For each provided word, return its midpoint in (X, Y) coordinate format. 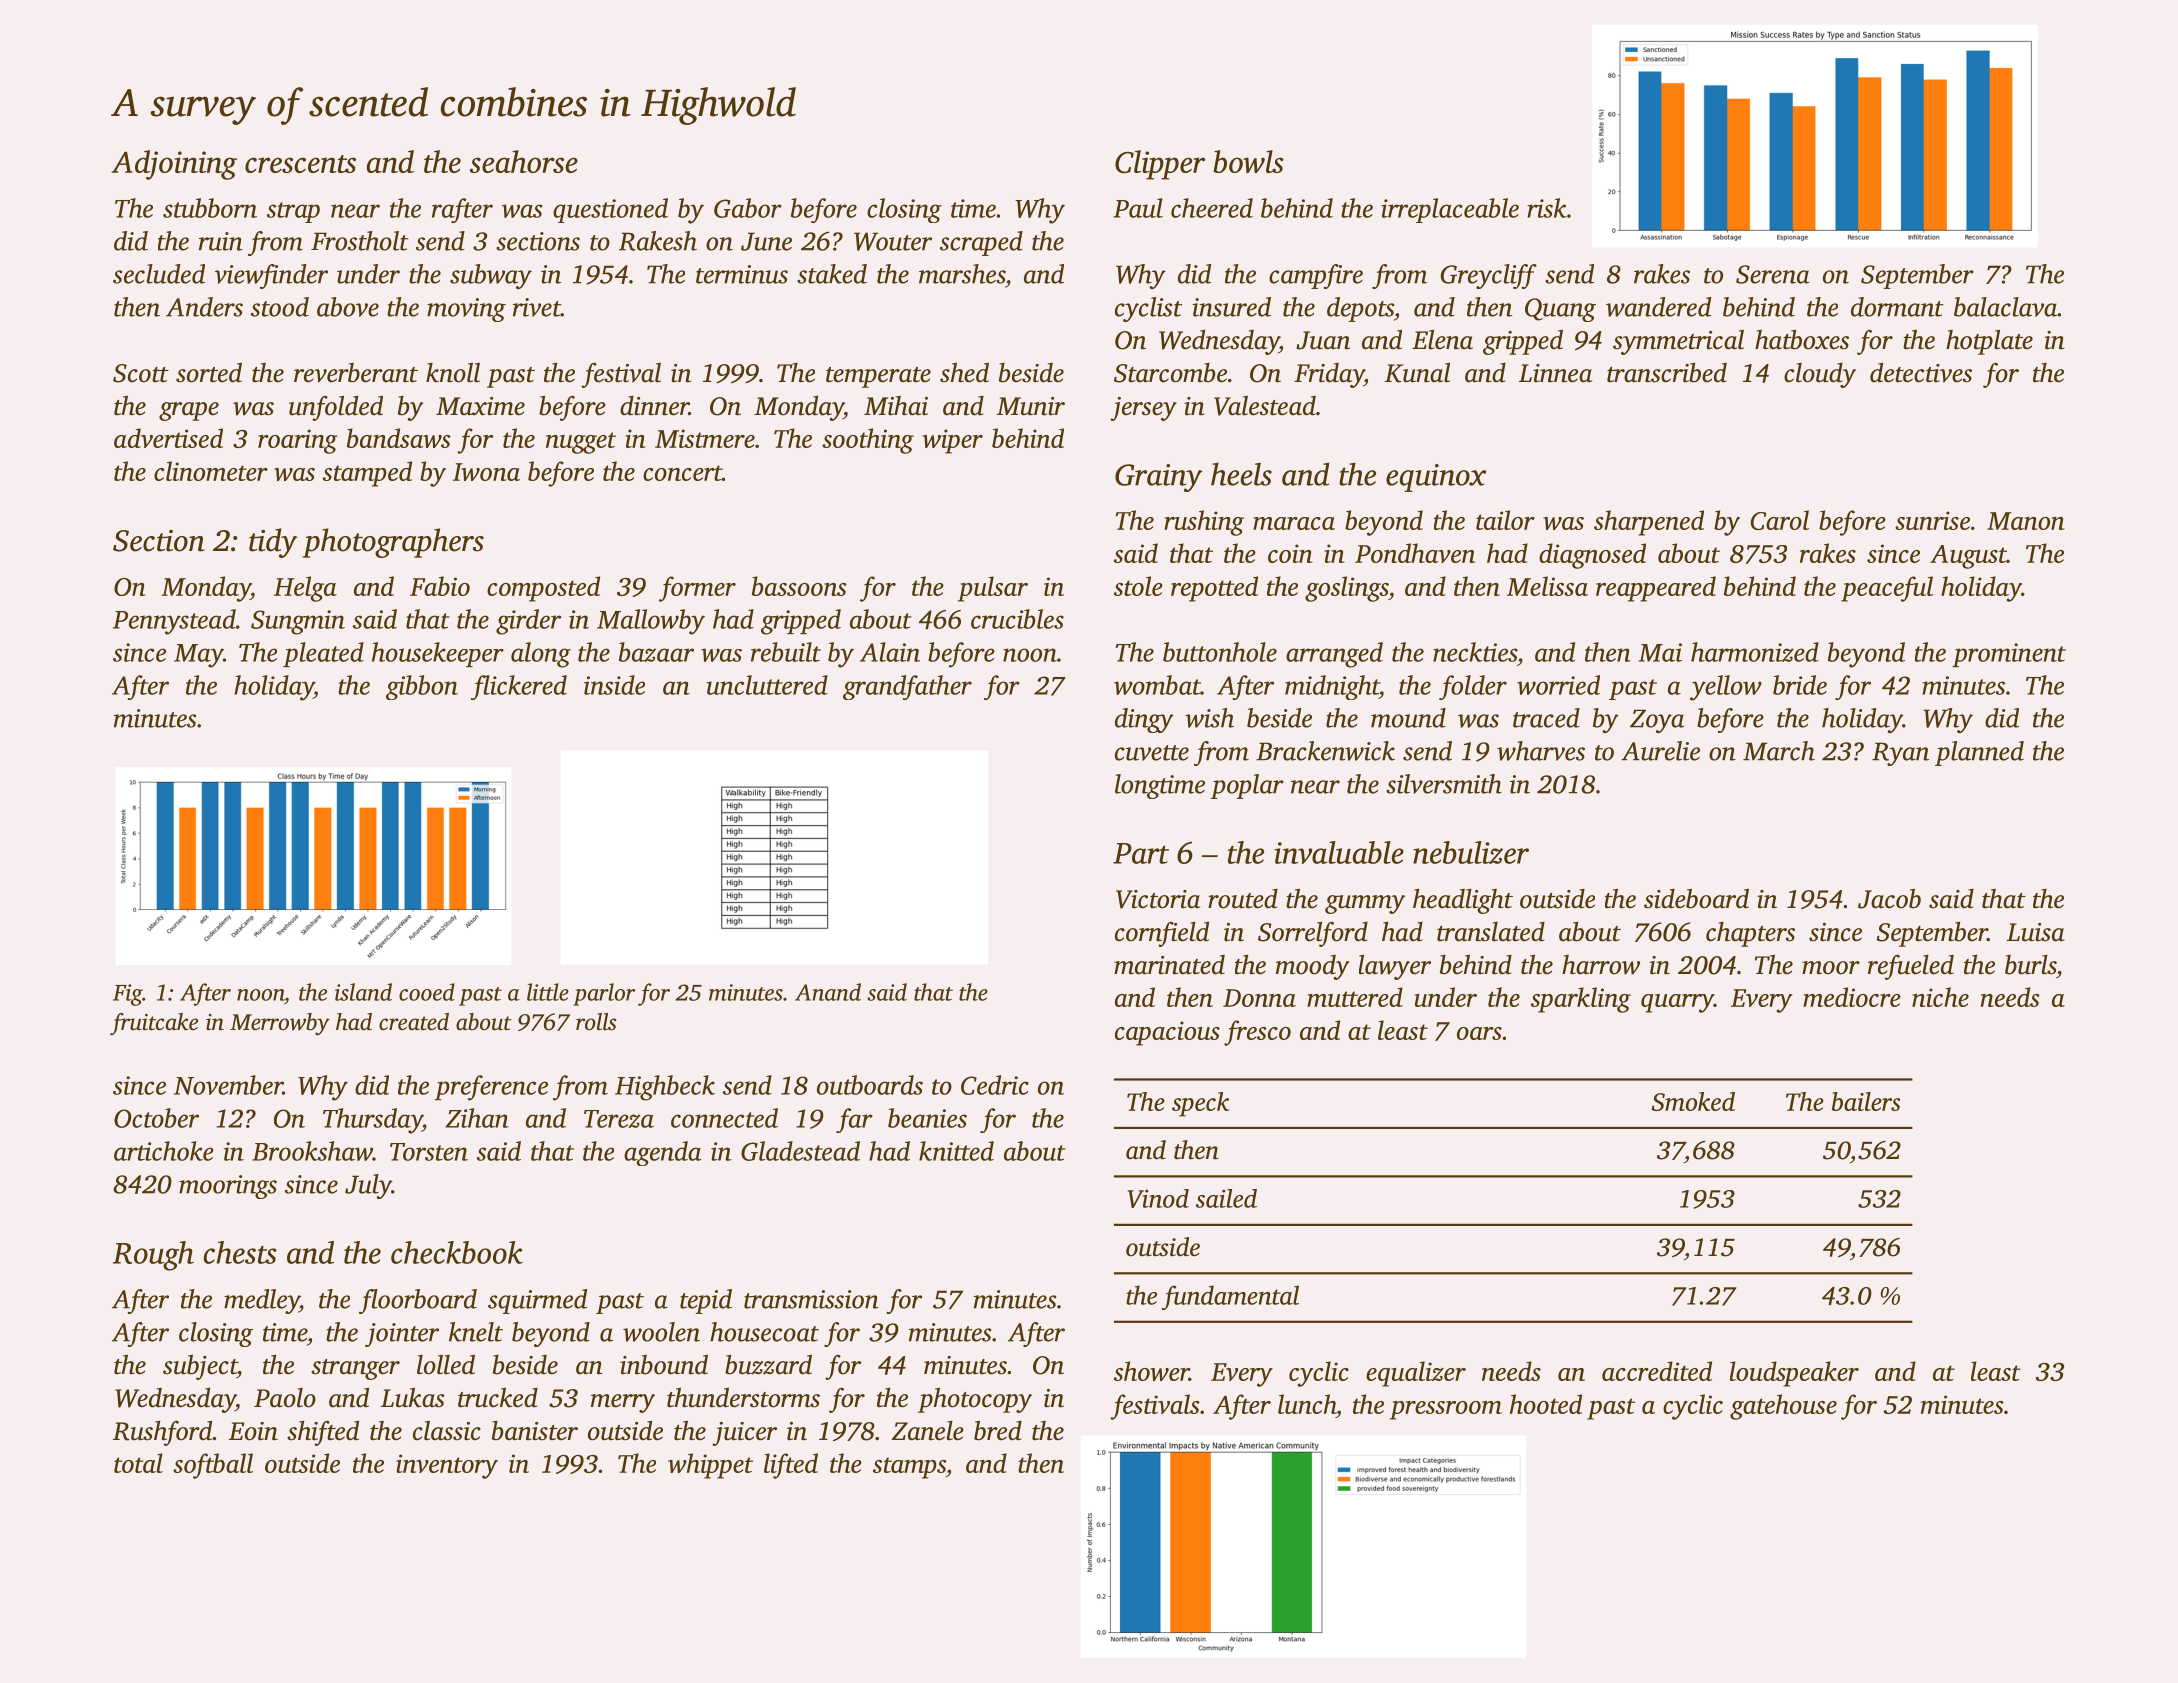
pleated (323, 654)
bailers (1866, 1101)
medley (261, 1301)
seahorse (524, 161)
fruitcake (154, 1024)
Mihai (896, 406)
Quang (1560, 310)
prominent (2009, 655)
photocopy (975, 1400)
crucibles (1017, 619)
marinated (1169, 965)
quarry (1677, 1003)
